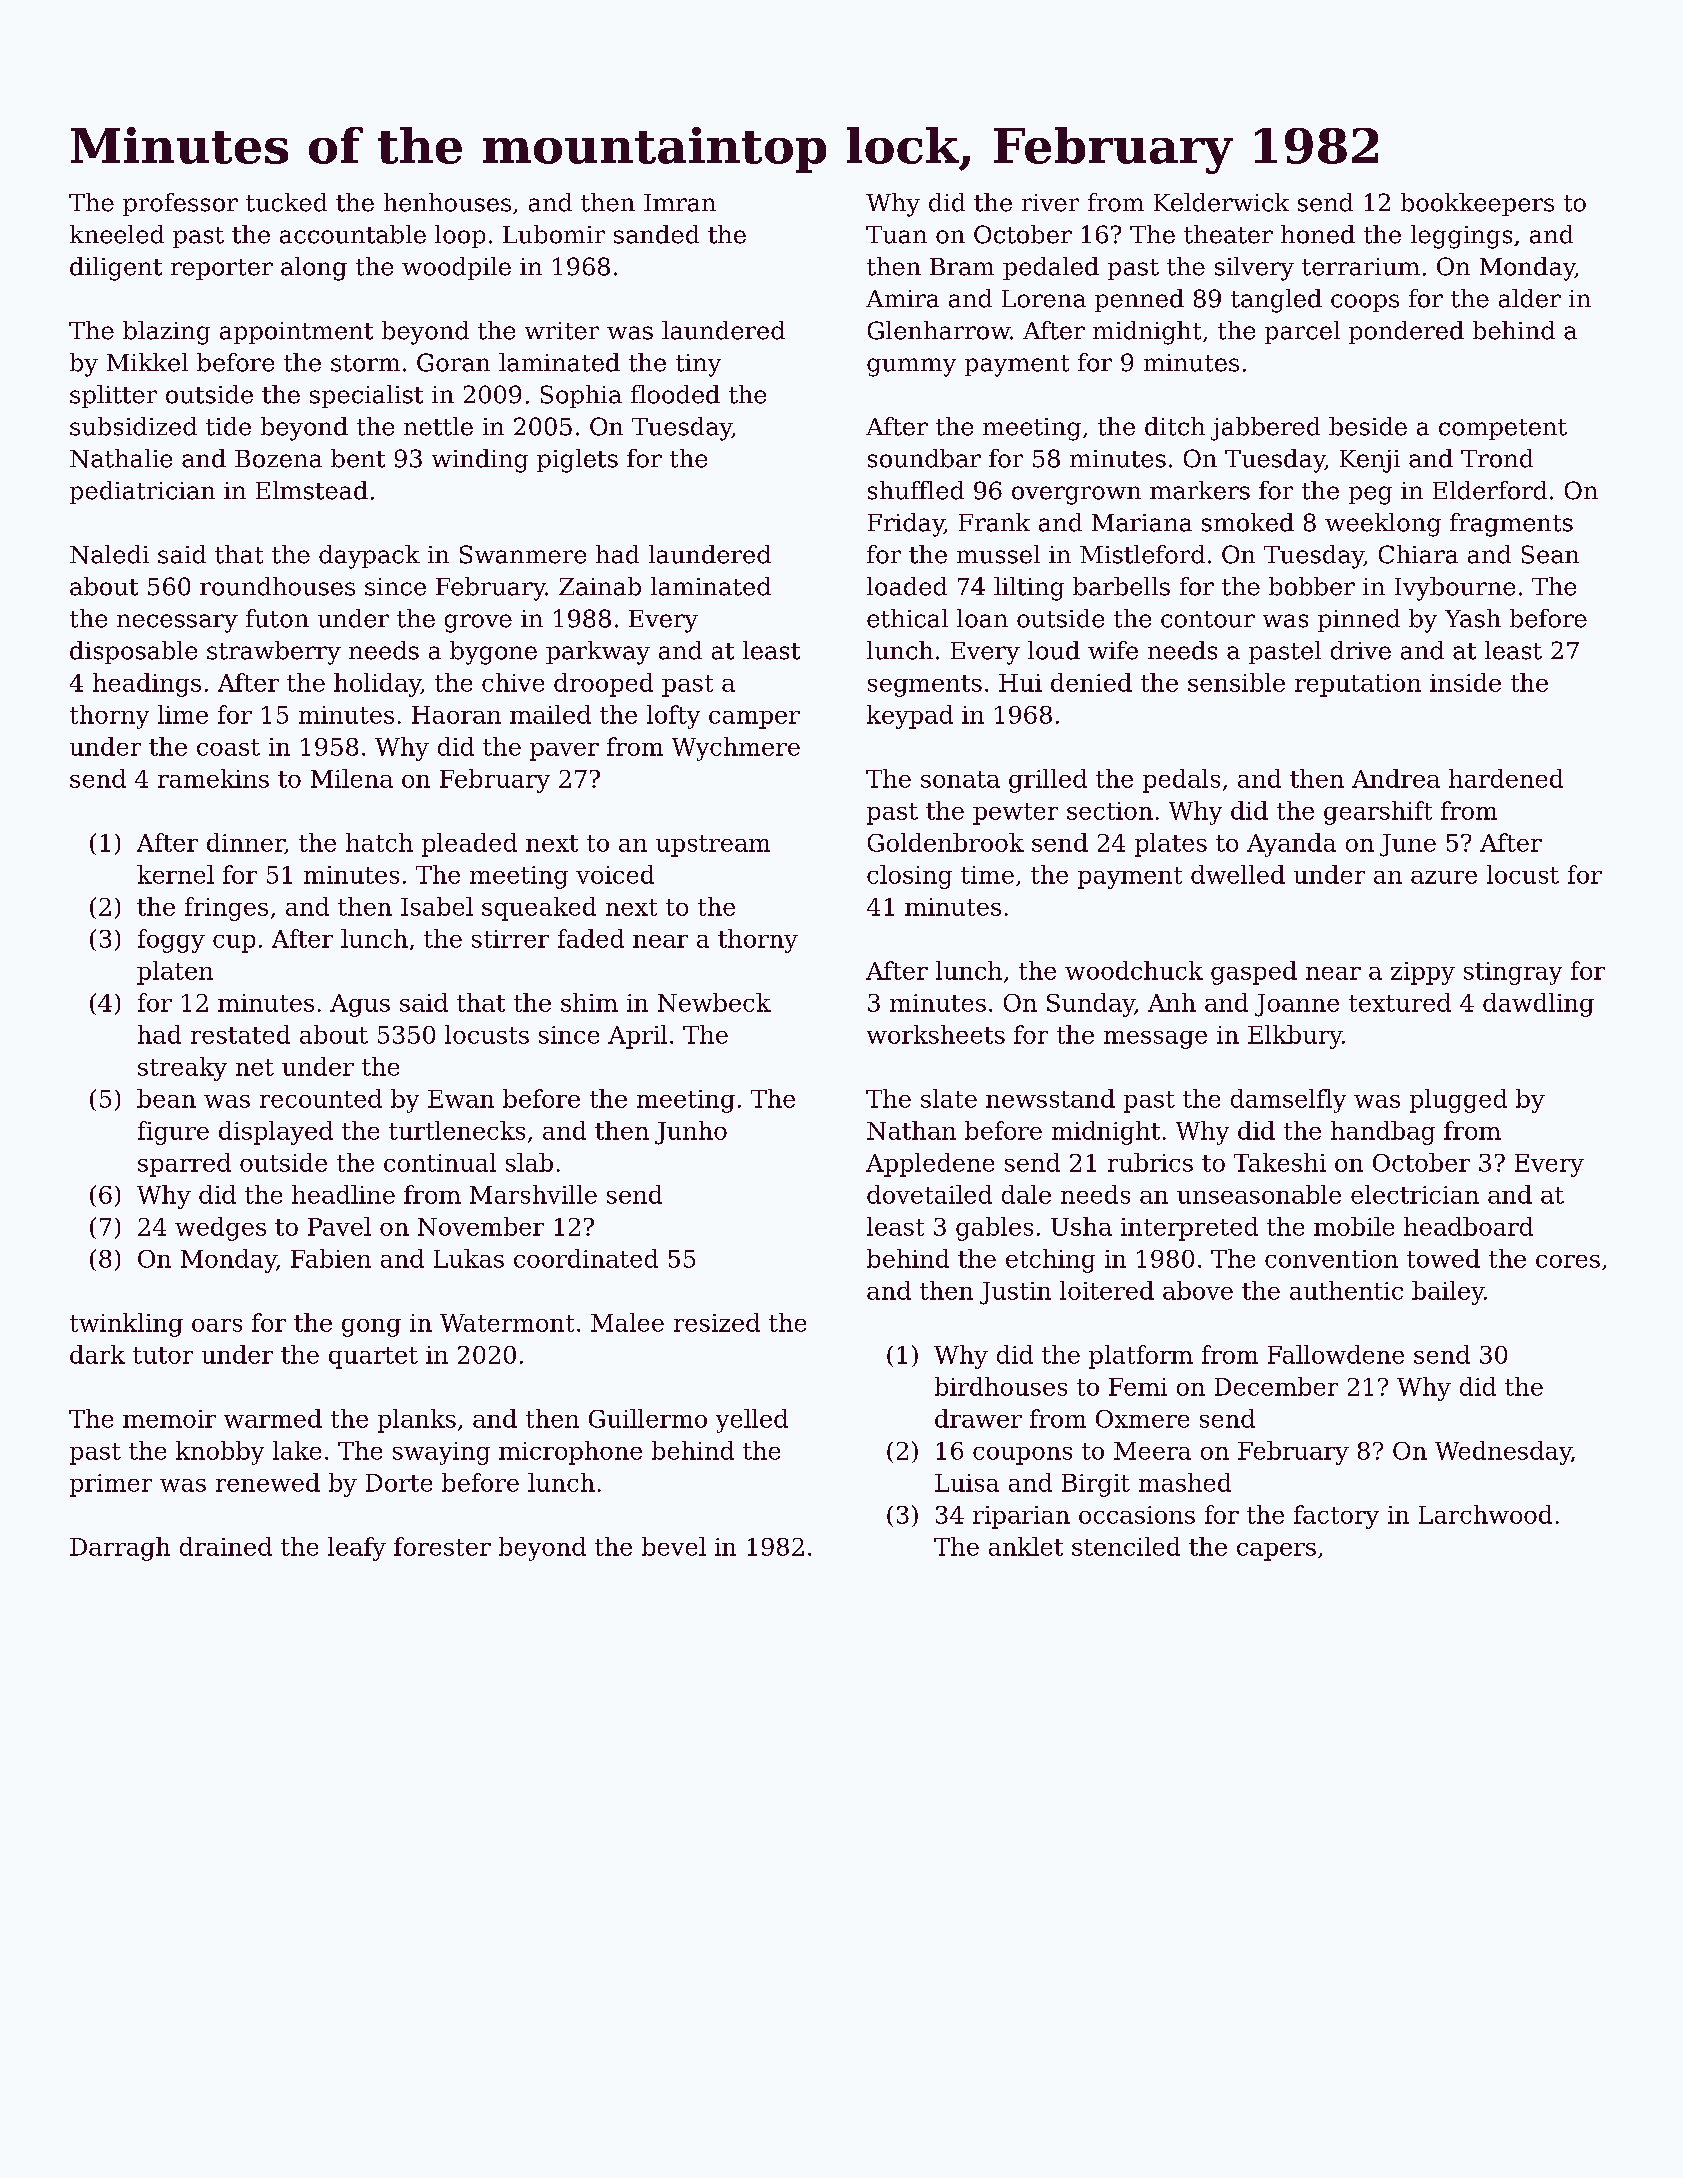 This screenshot has height=2178, width=1683. I want to click on damselfly, so click(1288, 1101).
